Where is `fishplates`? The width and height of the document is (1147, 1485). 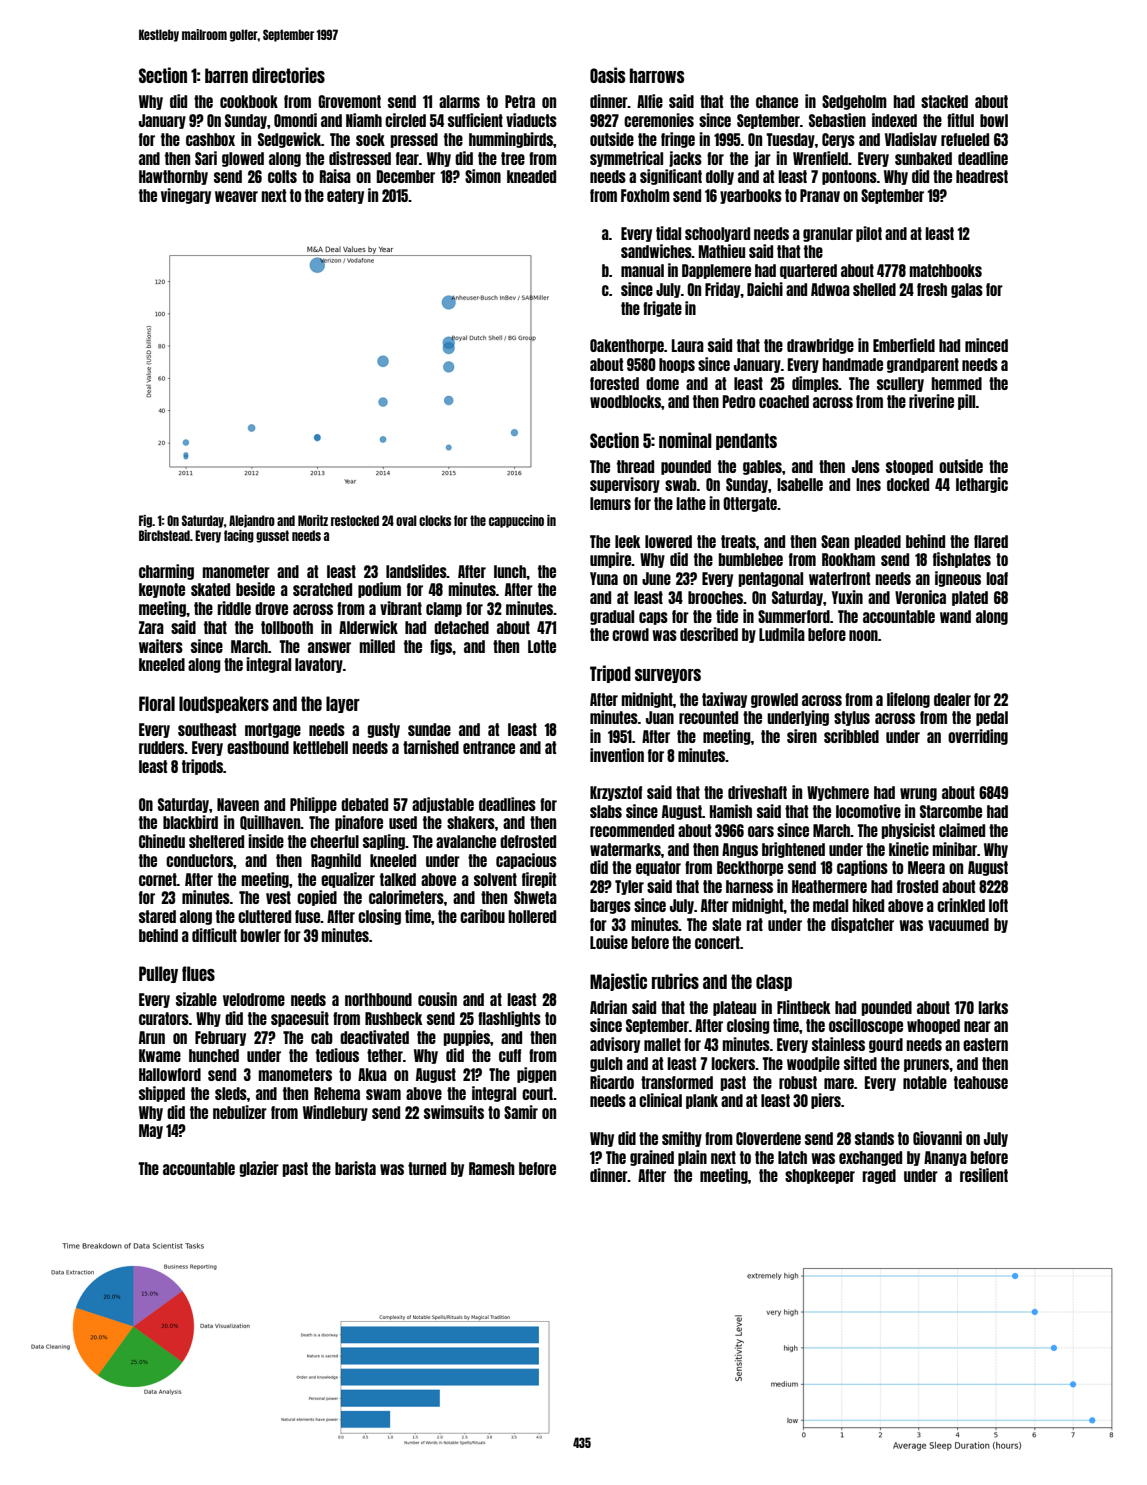 fishplates is located at coordinates (962, 560).
